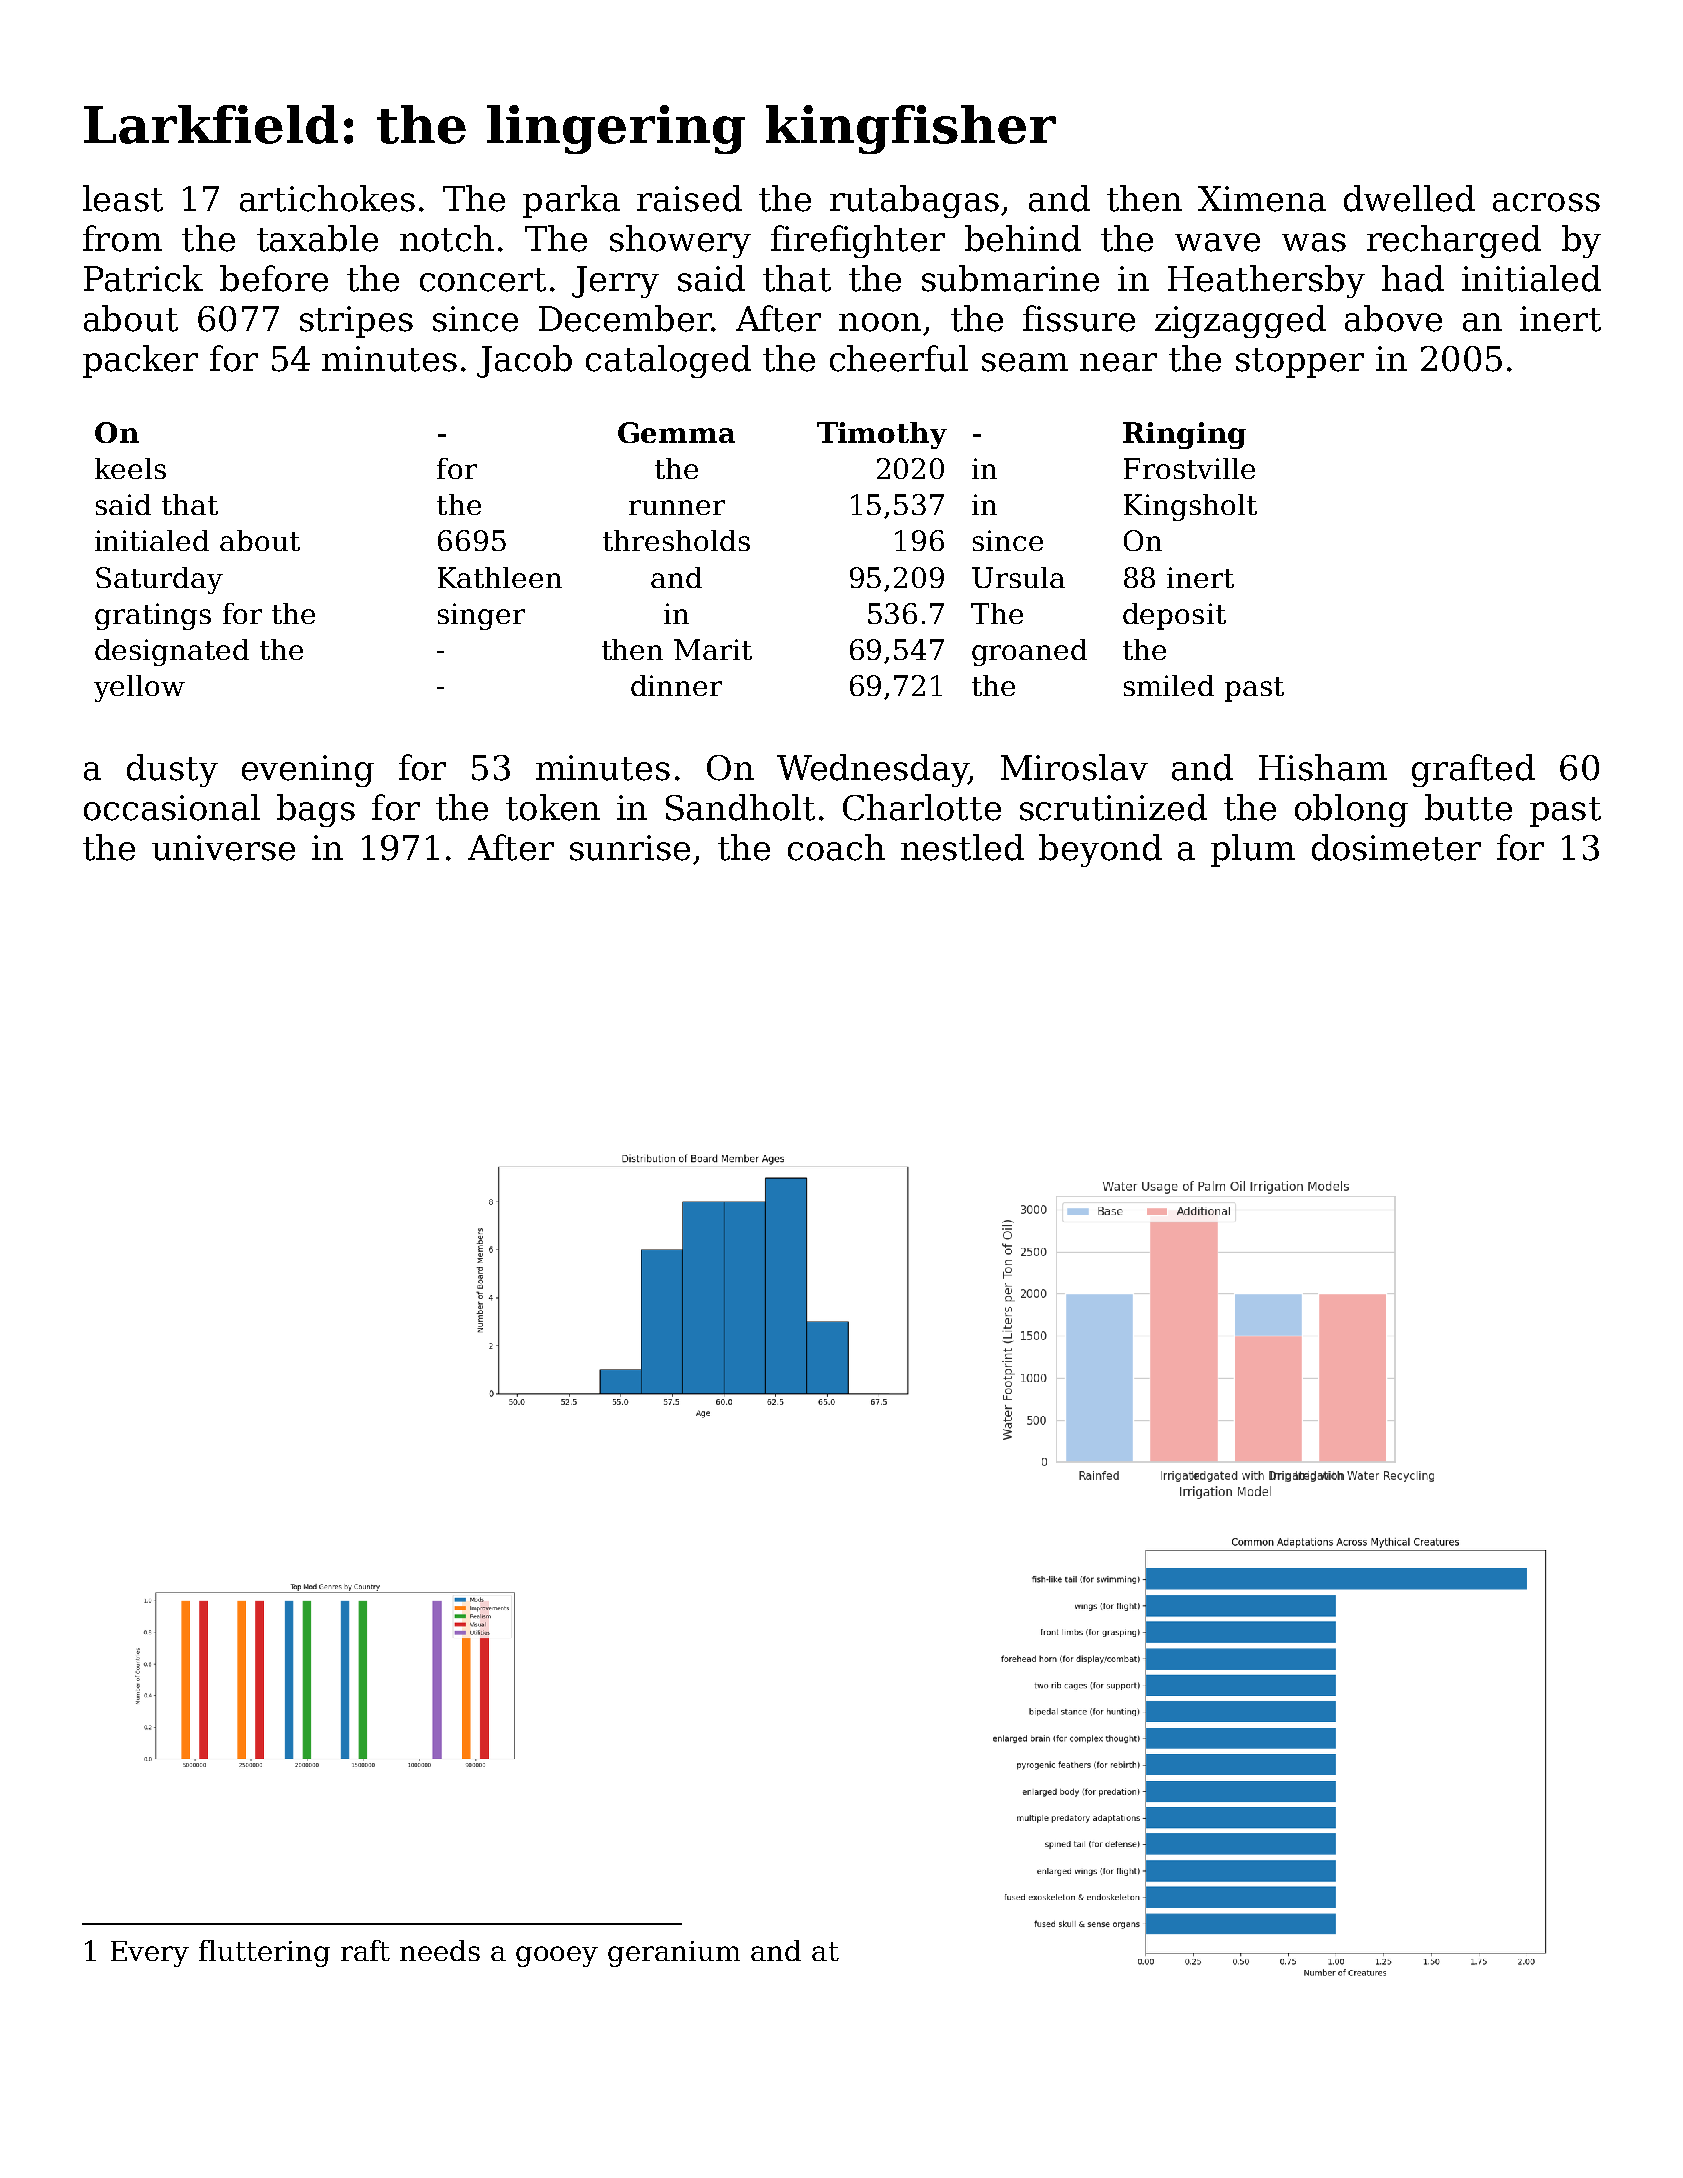 This screenshot has height=2178, width=1683. What do you see at coordinates (674, 1954) in the screenshot?
I see `geranium` at bounding box center [674, 1954].
